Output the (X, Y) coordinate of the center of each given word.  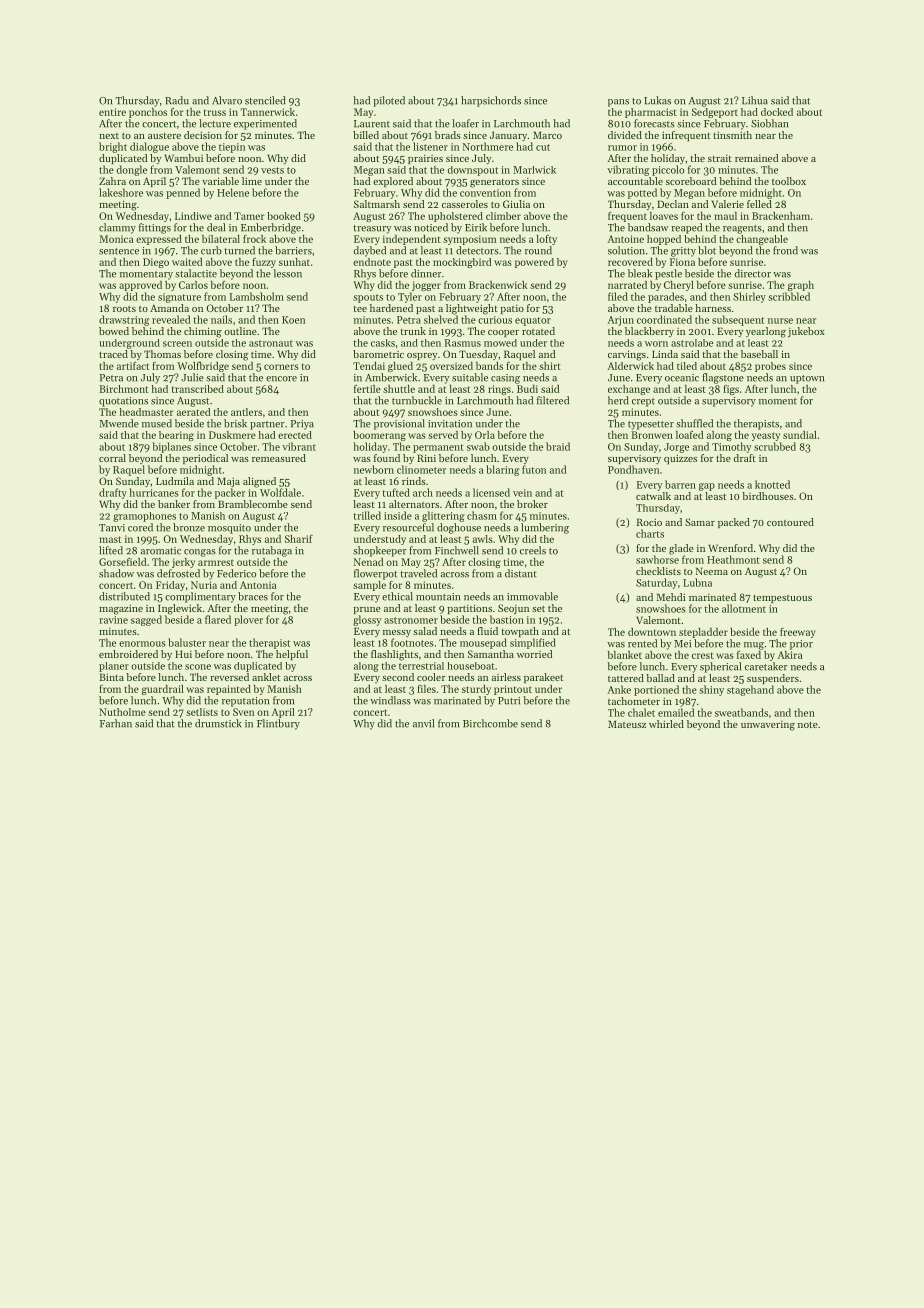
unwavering (768, 726)
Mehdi (671, 597)
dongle (132, 170)
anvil (423, 723)
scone (198, 667)
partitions (469, 609)
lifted (111, 550)
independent (412, 240)
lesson (288, 273)
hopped (664, 240)
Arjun (620, 321)
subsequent (738, 320)
